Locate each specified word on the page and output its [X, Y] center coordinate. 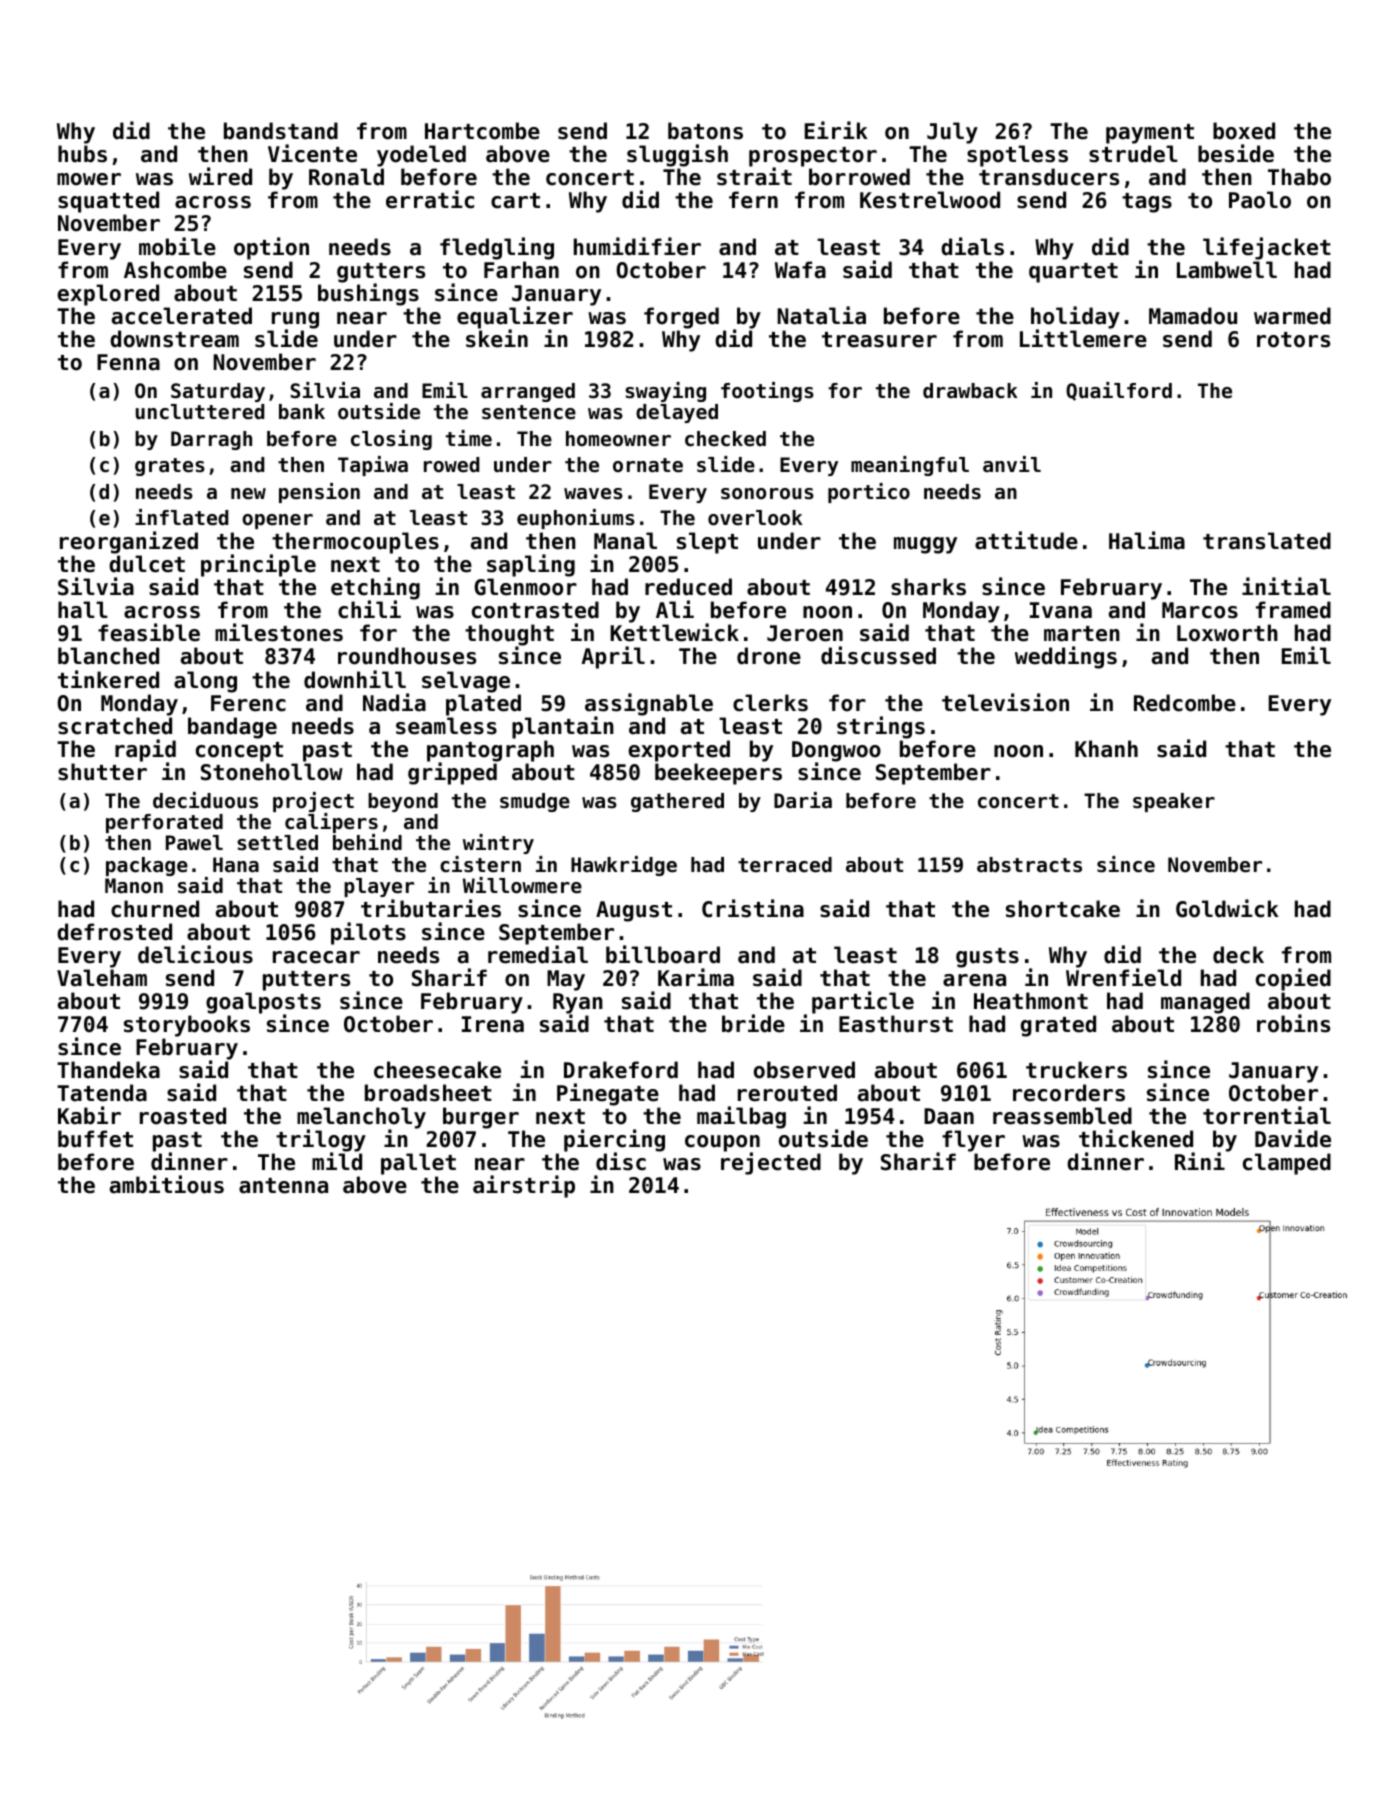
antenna [283, 1186]
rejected [771, 1164]
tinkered [108, 679]
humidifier [637, 246]
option [271, 248]
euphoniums [576, 519]
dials [972, 246]
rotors [1293, 340]
